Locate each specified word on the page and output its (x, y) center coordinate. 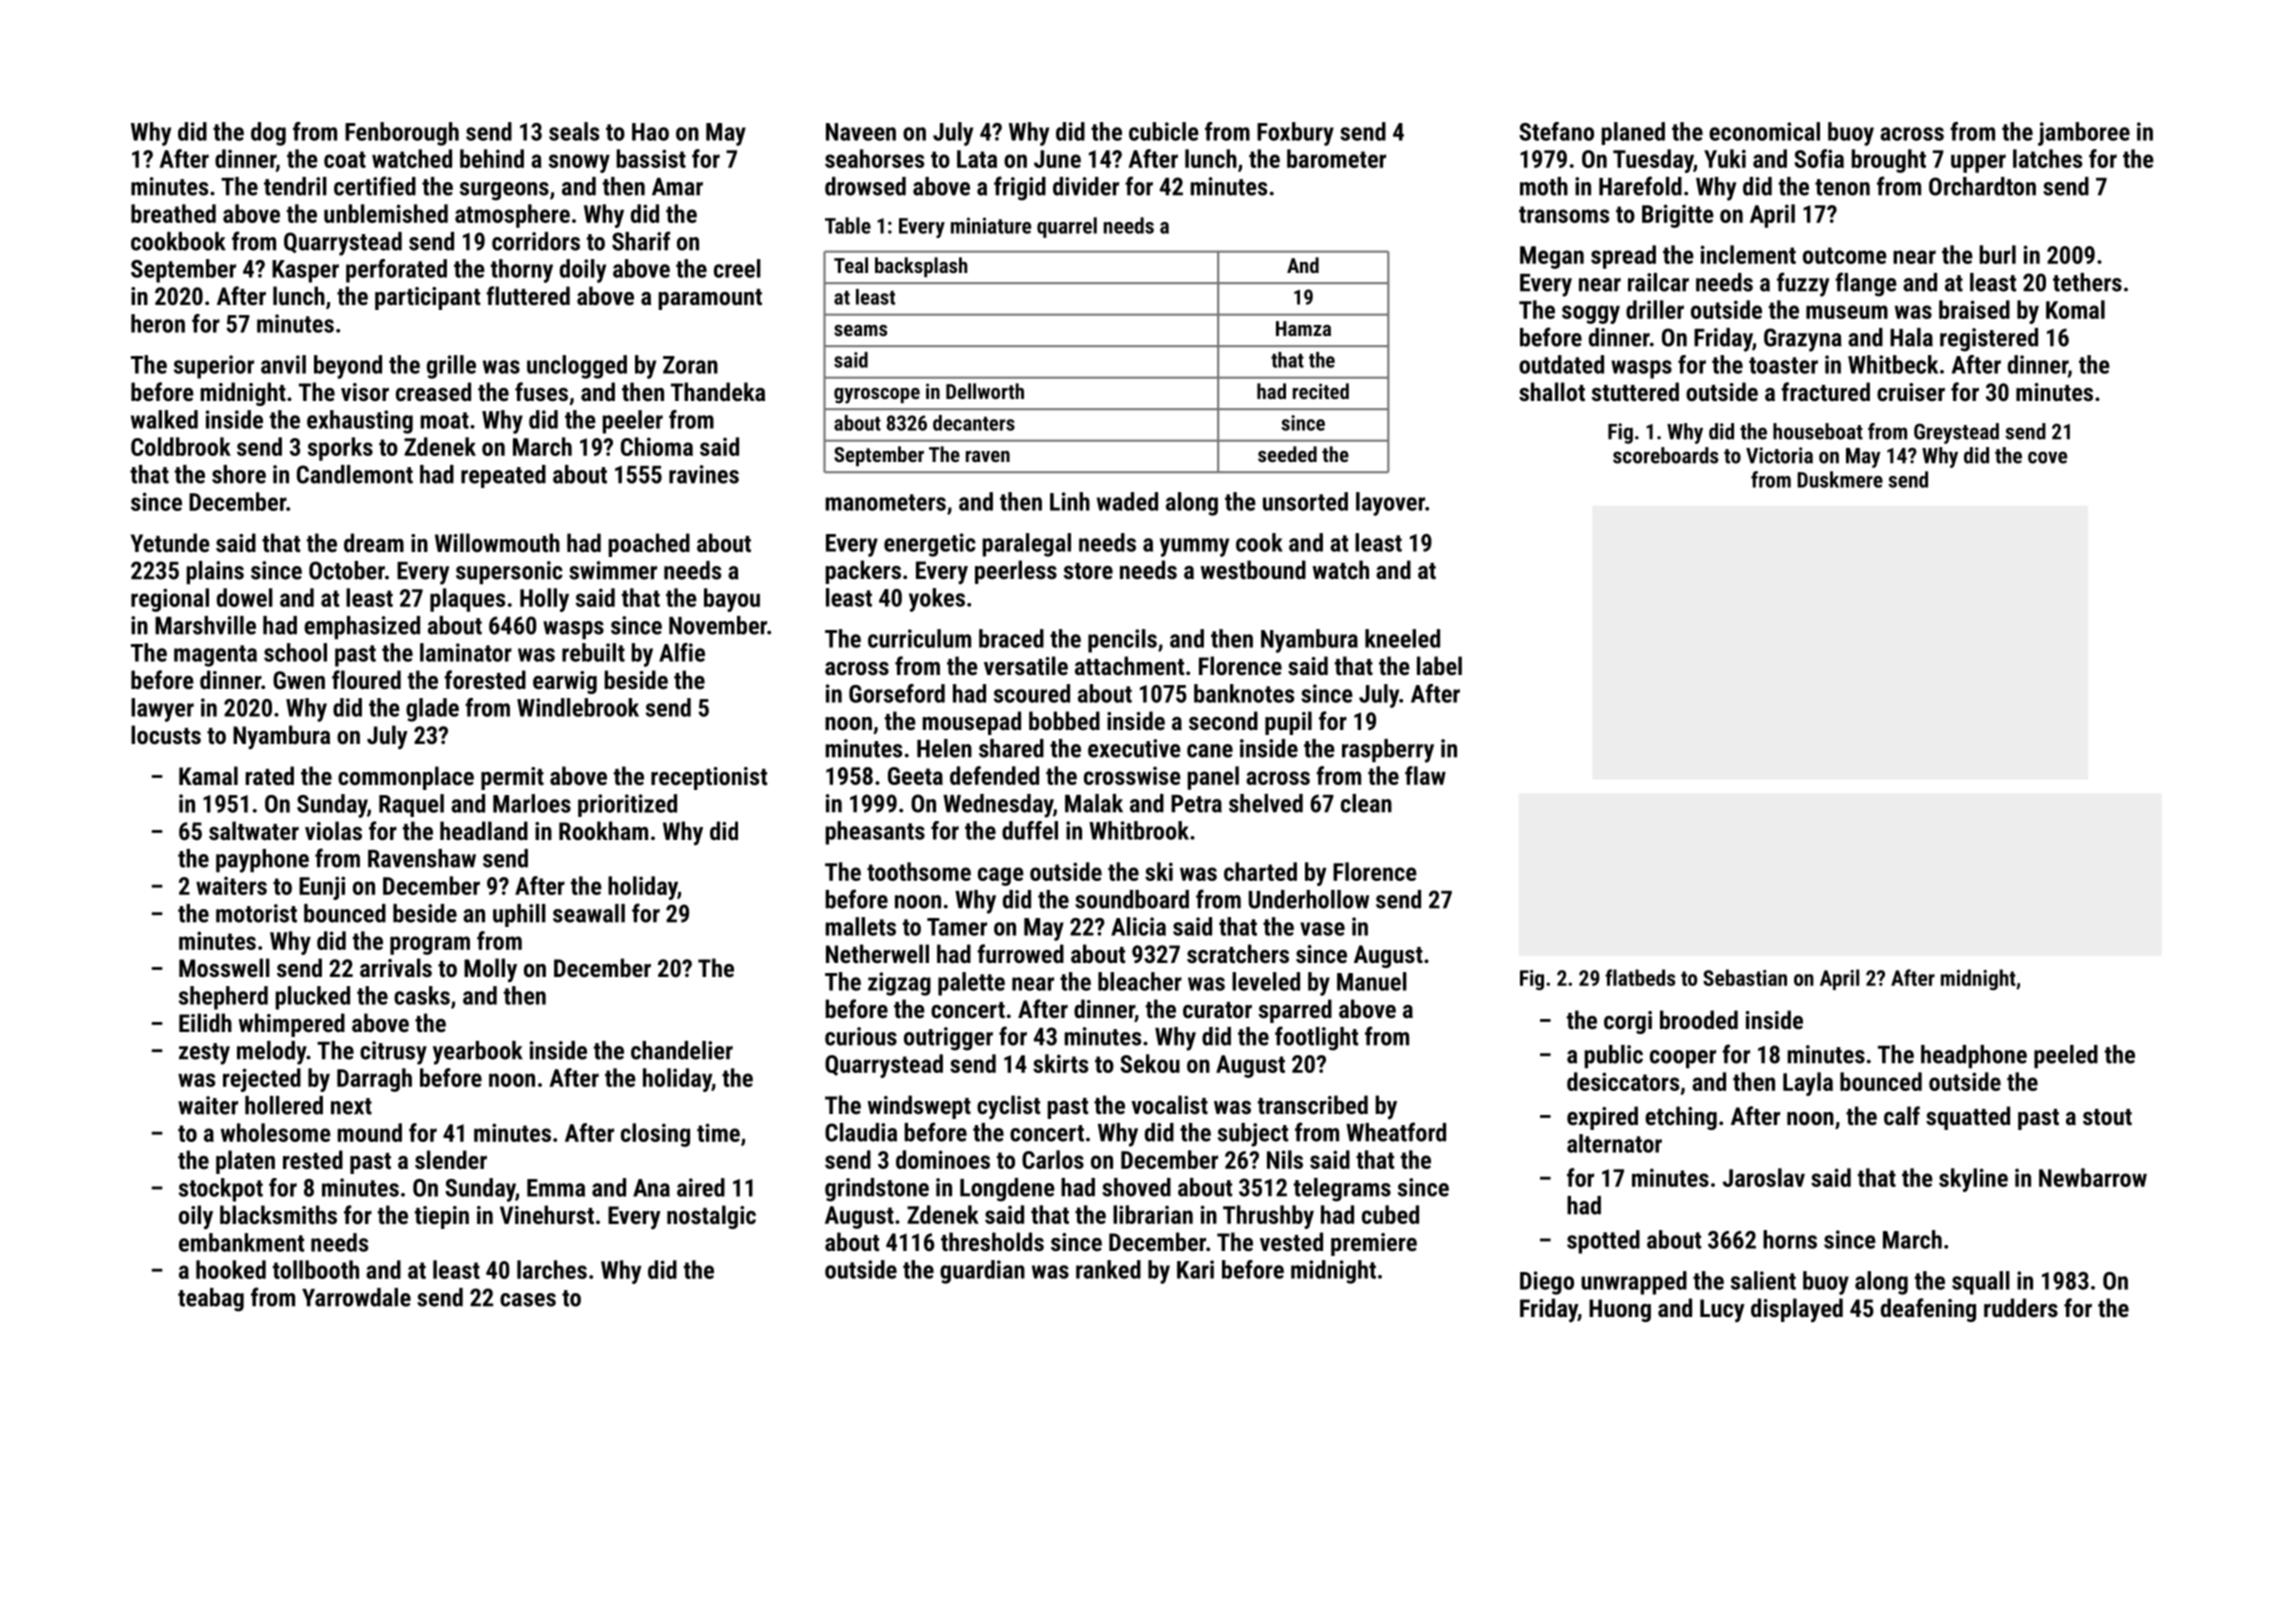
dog (268, 134)
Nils (1285, 1159)
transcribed (1313, 1104)
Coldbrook (181, 446)
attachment (1129, 665)
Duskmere (1840, 479)
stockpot (221, 1190)
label (1439, 665)
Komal (2075, 309)
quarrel (1067, 227)
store (1088, 571)
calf (1902, 1115)
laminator (466, 652)
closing (655, 1135)
